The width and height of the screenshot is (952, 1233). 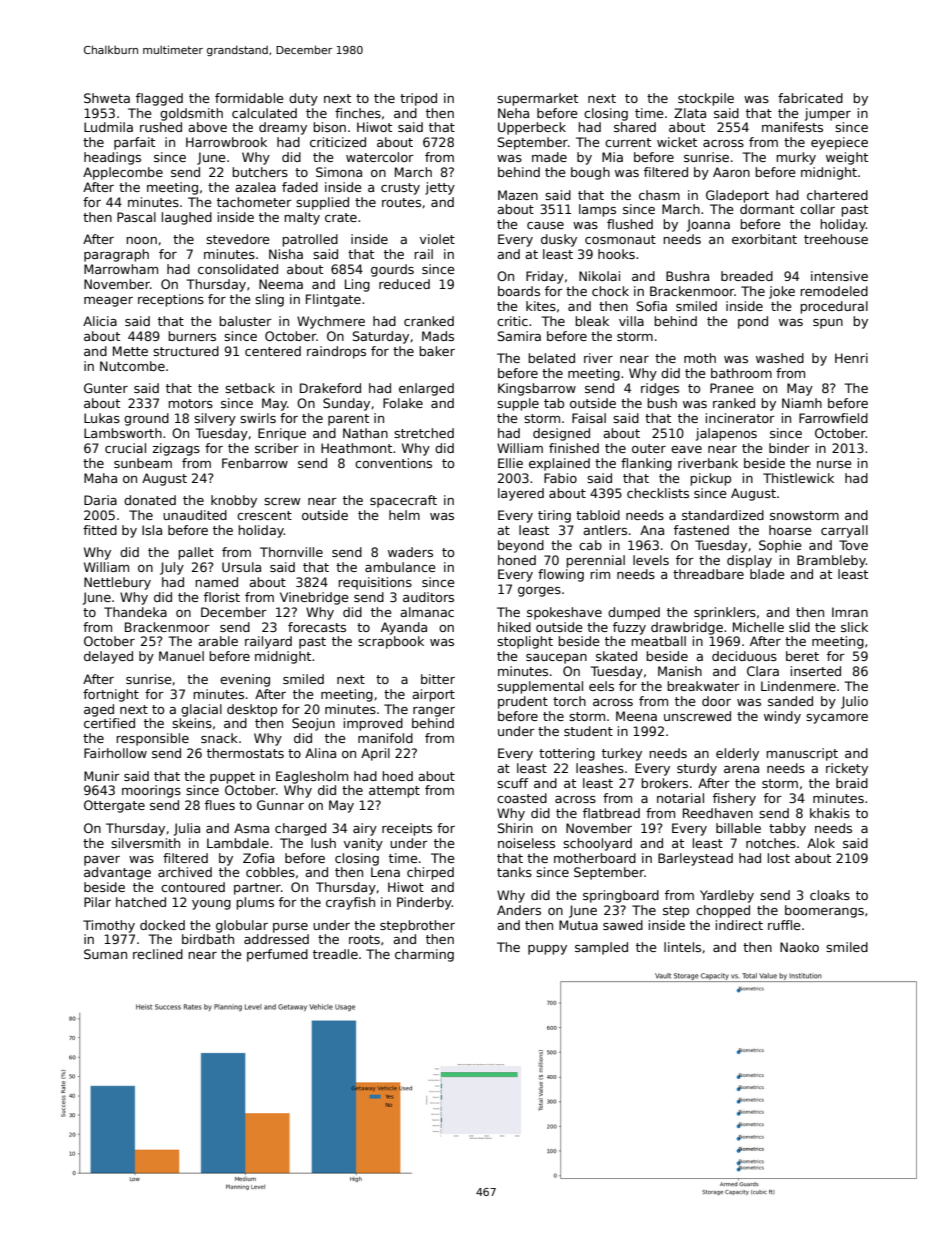 What do you see at coordinates (105, 954) in the screenshot?
I see `Suman` at bounding box center [105, 954].
